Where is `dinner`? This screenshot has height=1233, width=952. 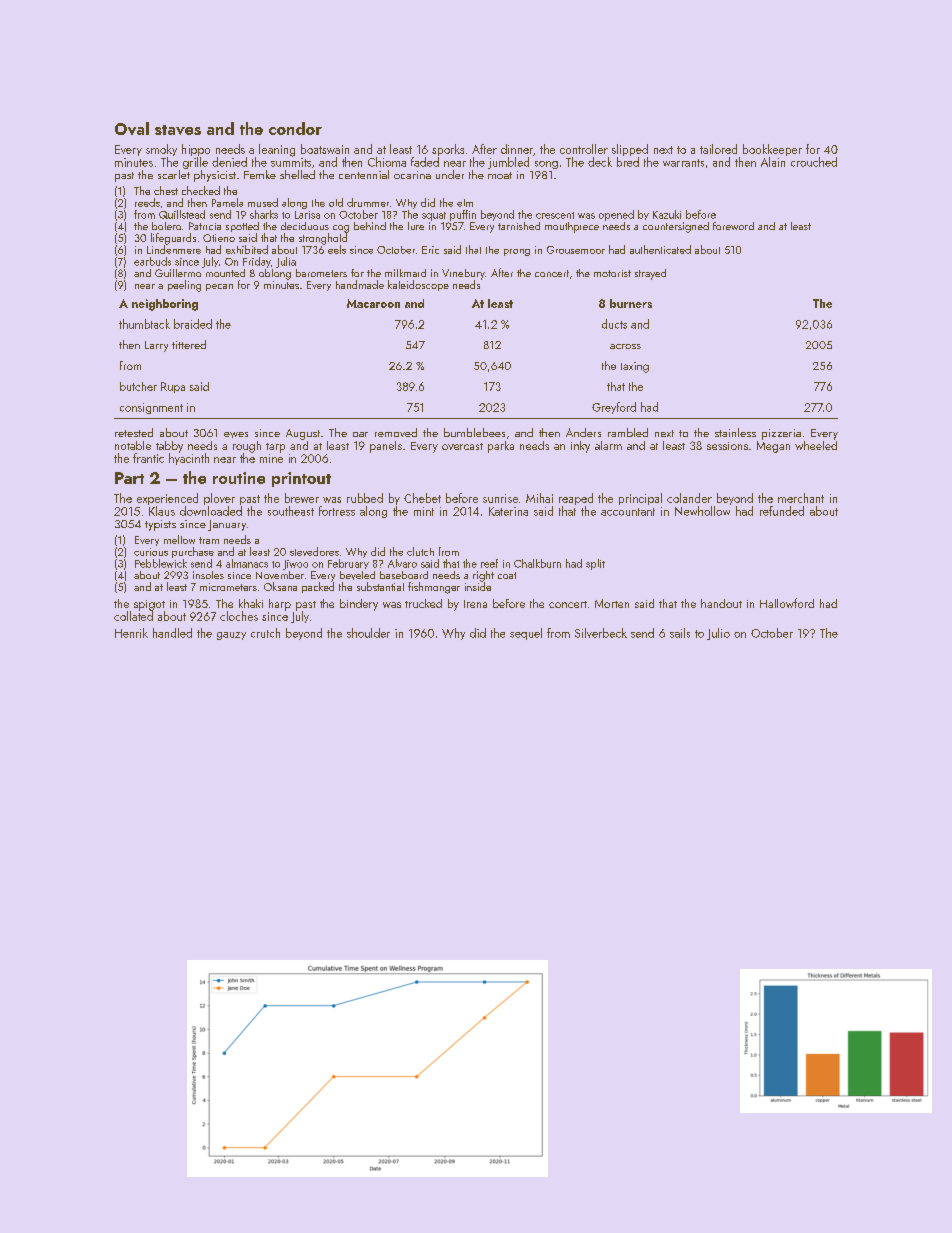
dinner is located at coordinates (517, 149).
